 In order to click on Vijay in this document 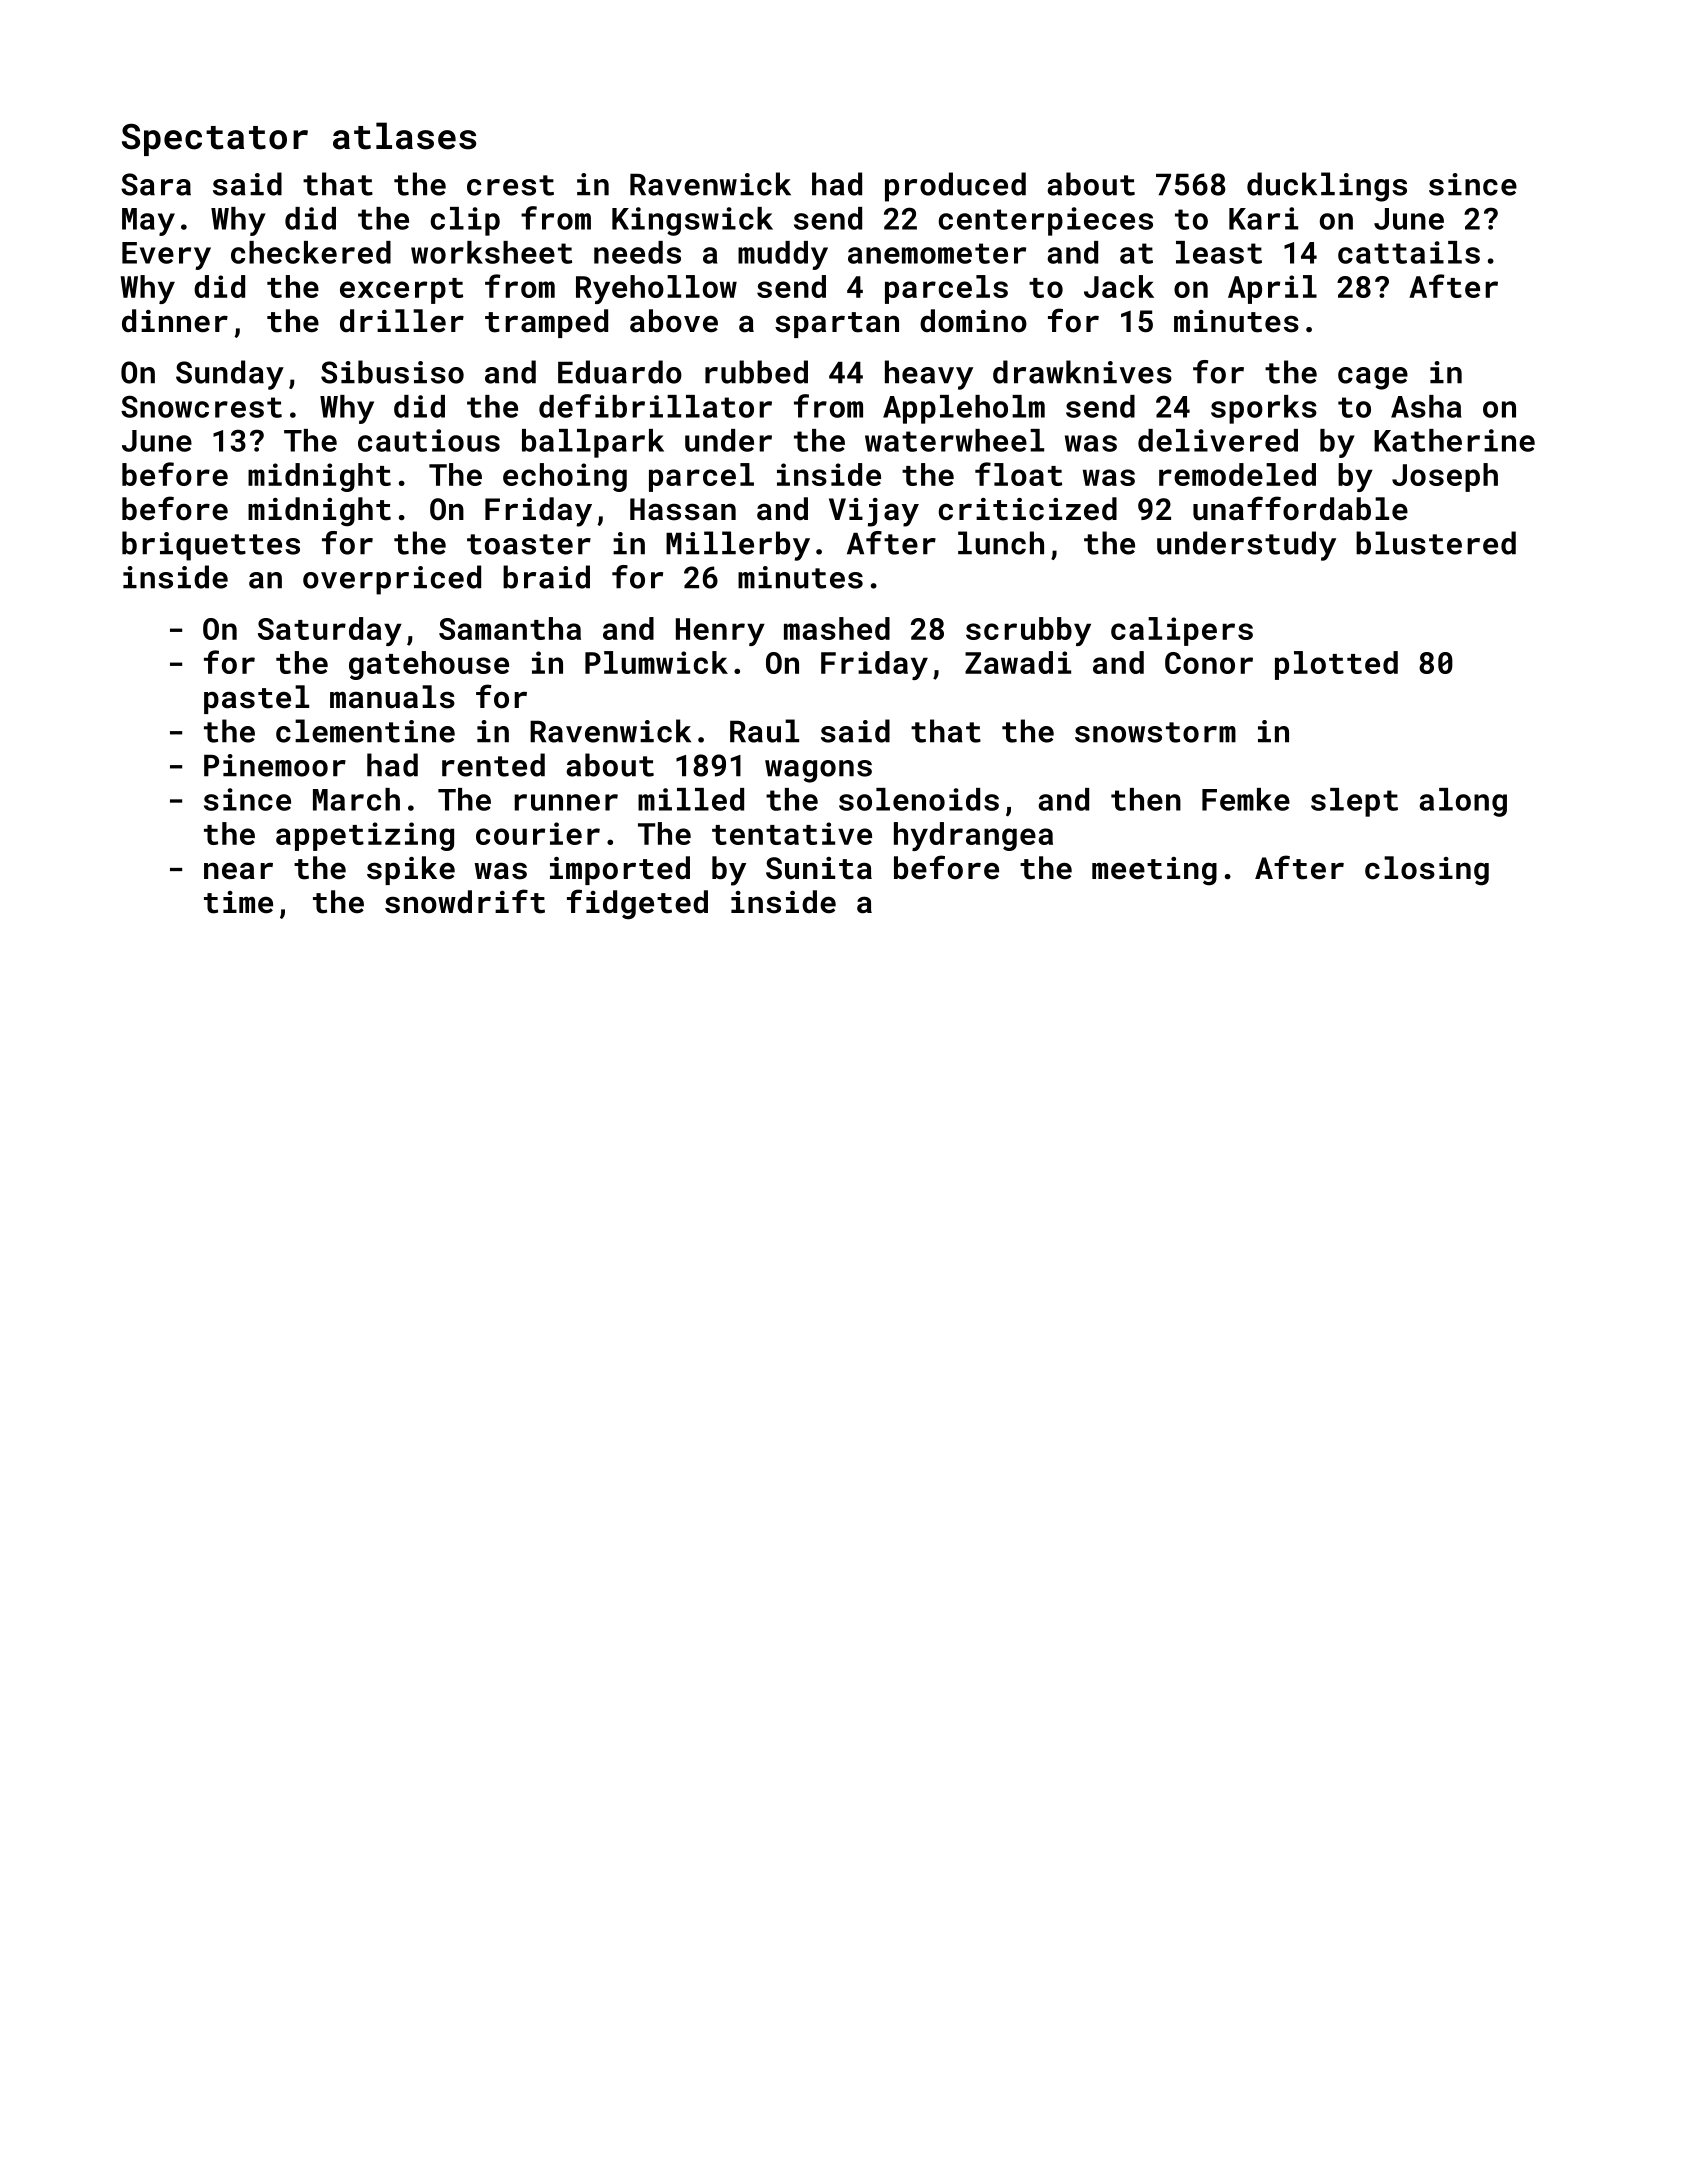, I will do `click(874, 512)`.
